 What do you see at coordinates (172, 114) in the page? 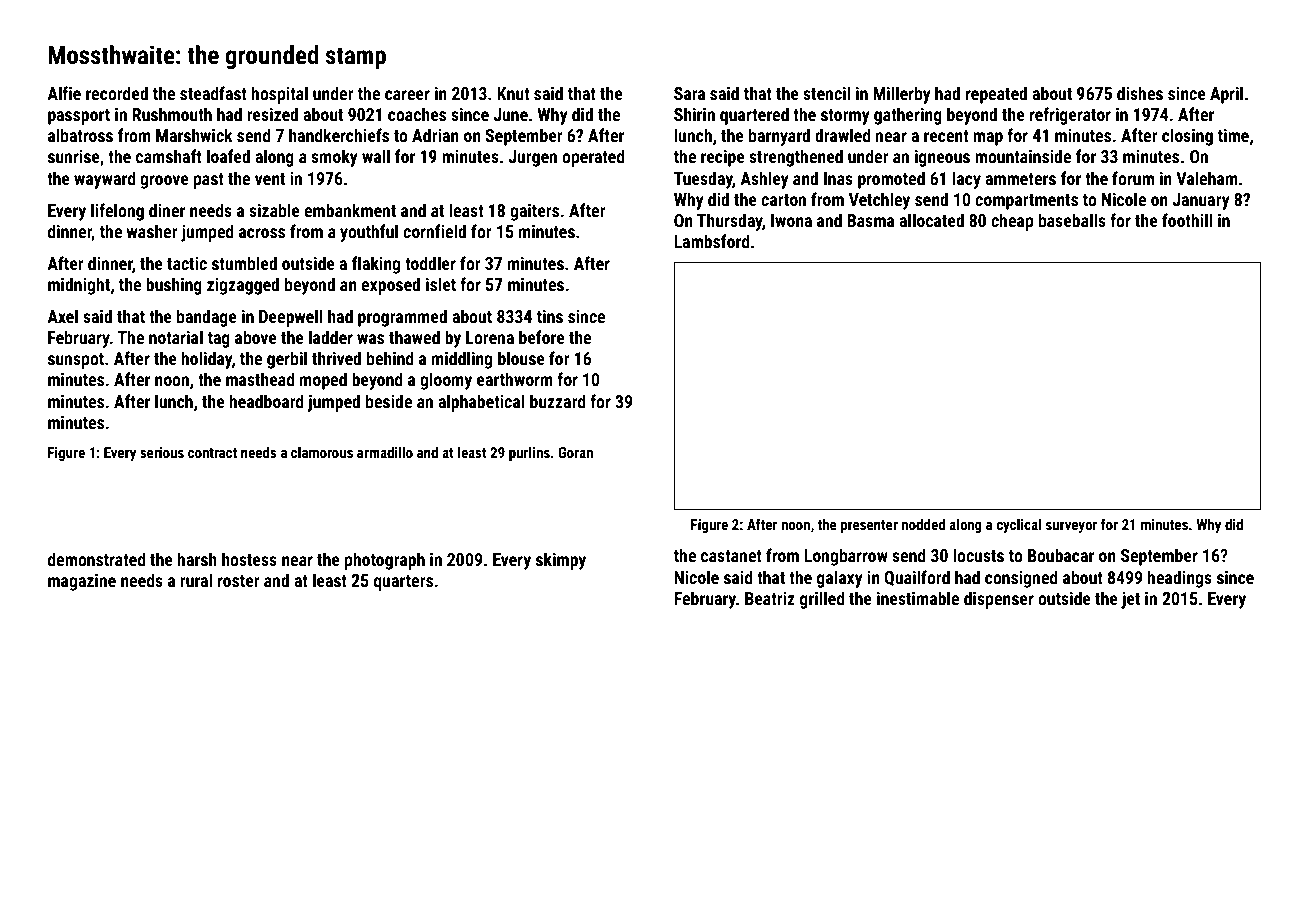
I see `Rushmouth` at bounding box center [172, 114].
